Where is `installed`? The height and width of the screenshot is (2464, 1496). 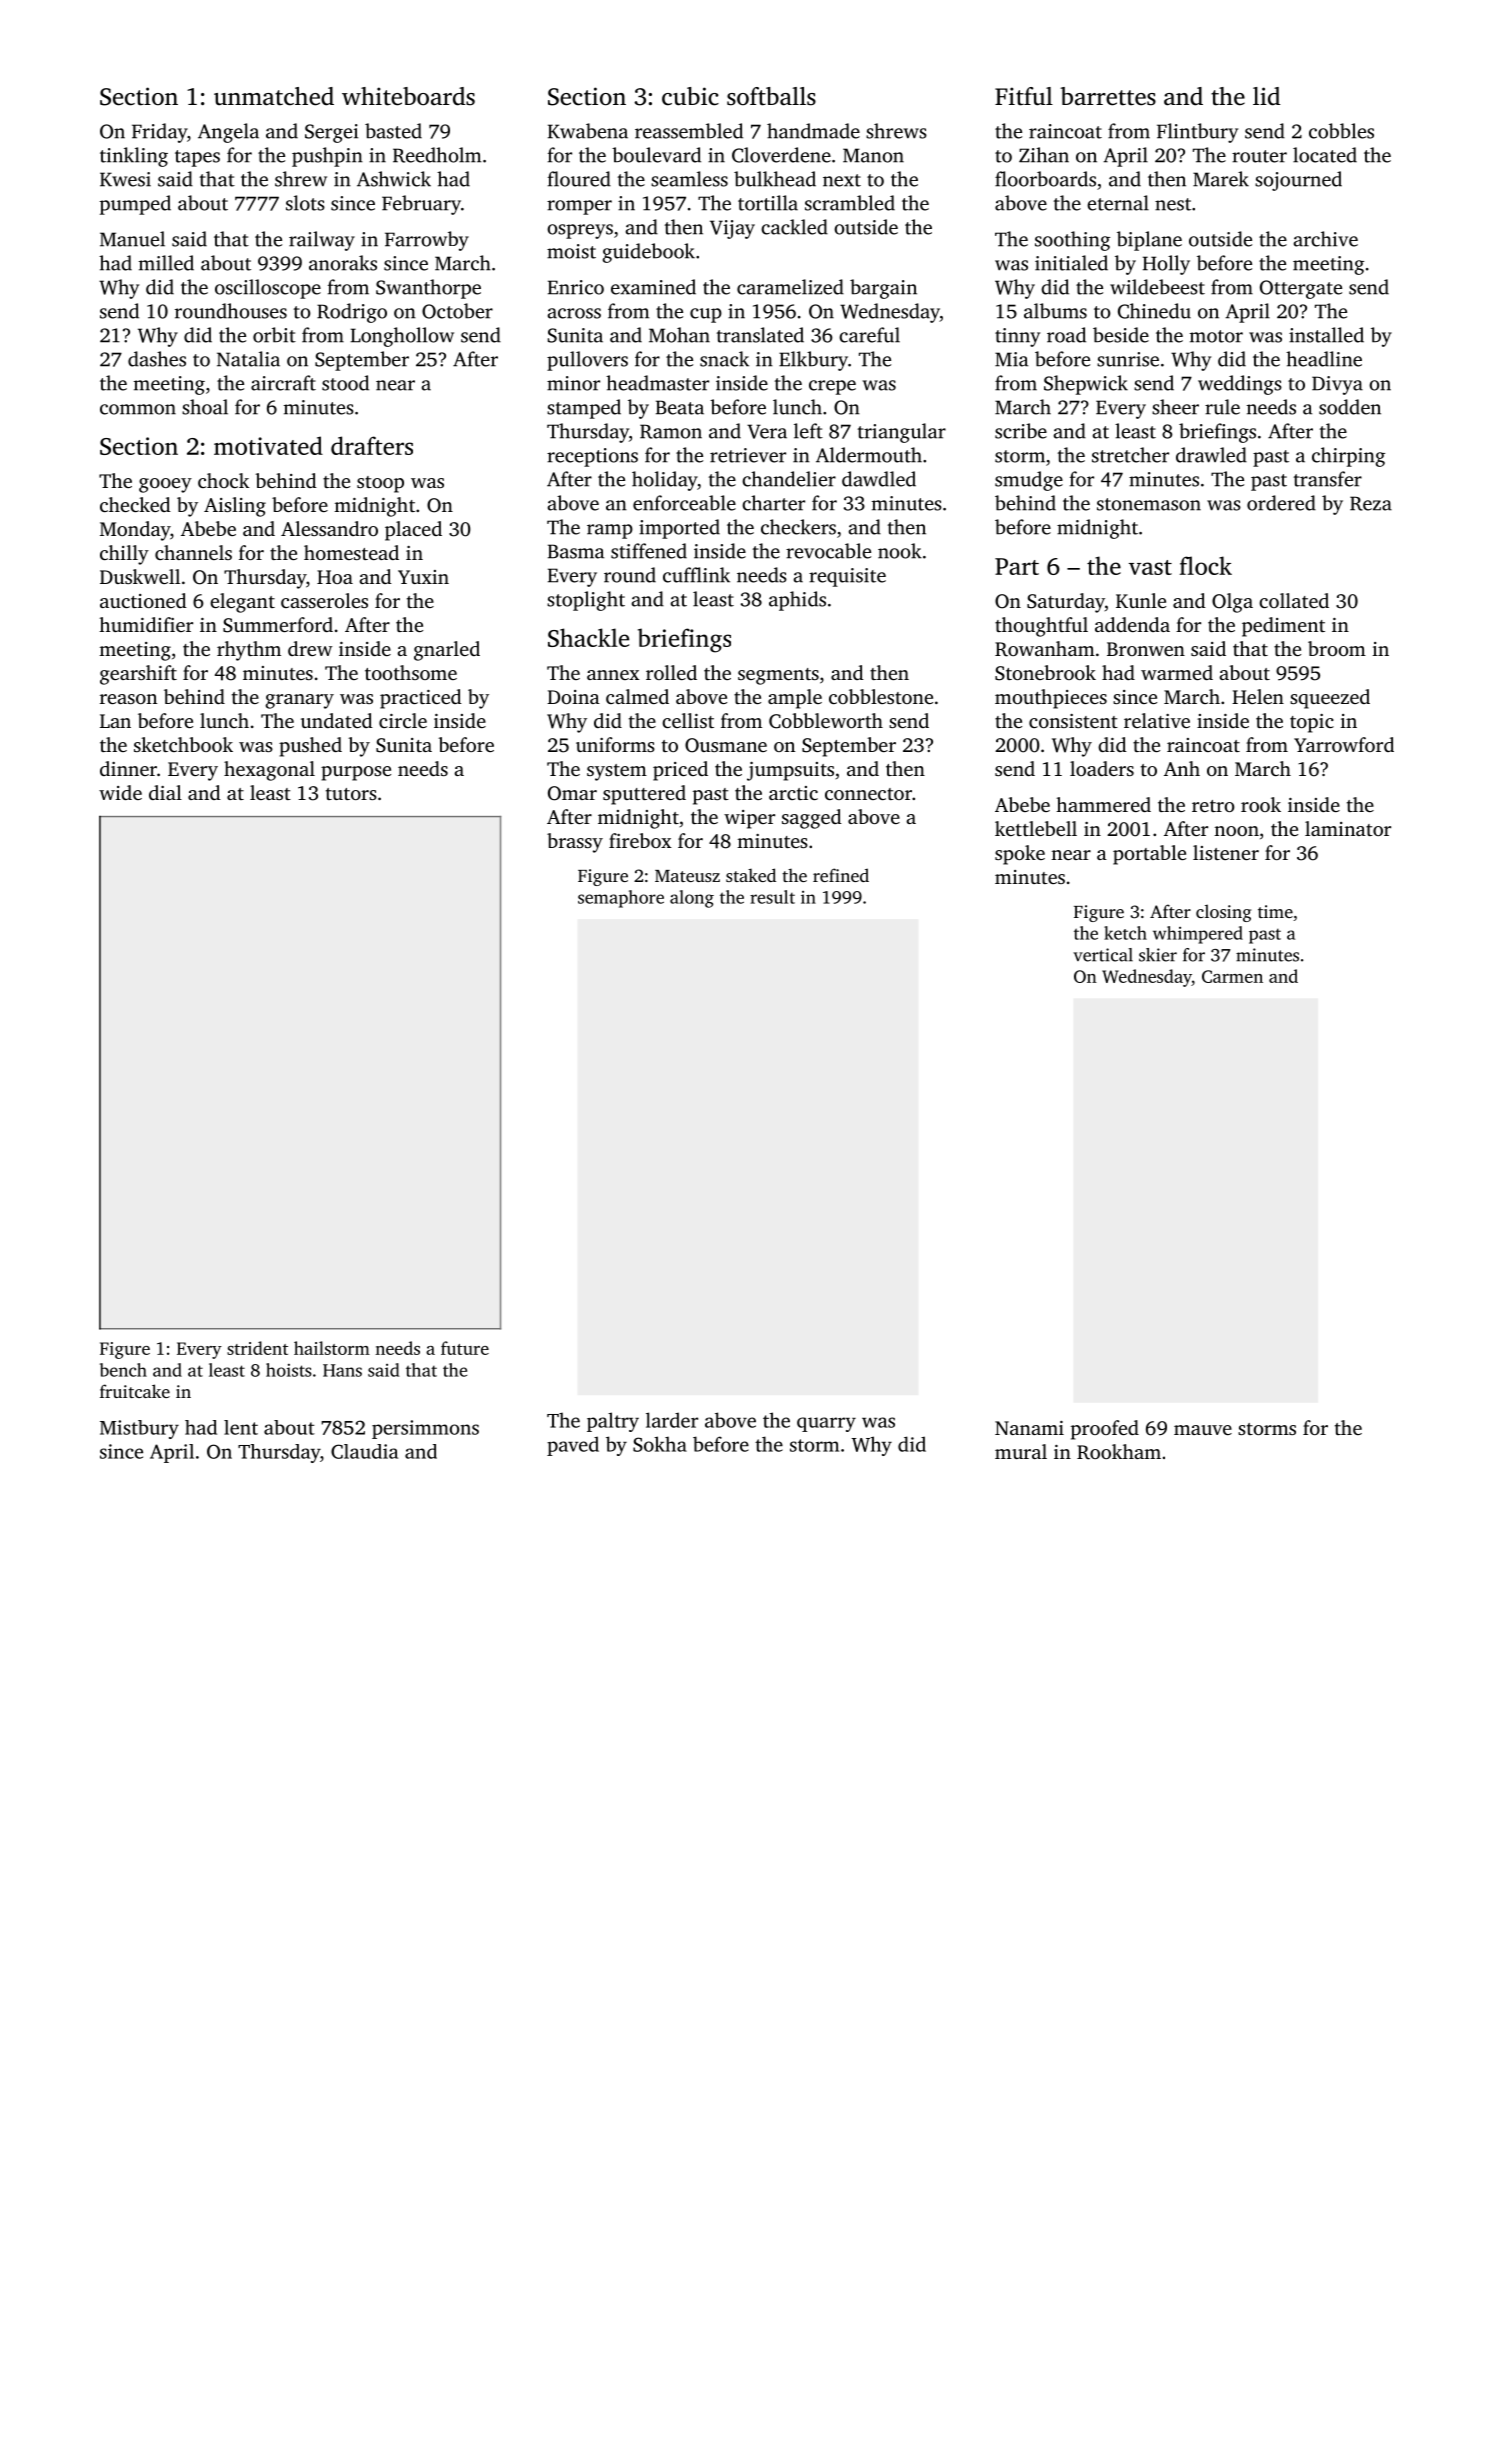 installed is located at coordinates (1326, 335).
